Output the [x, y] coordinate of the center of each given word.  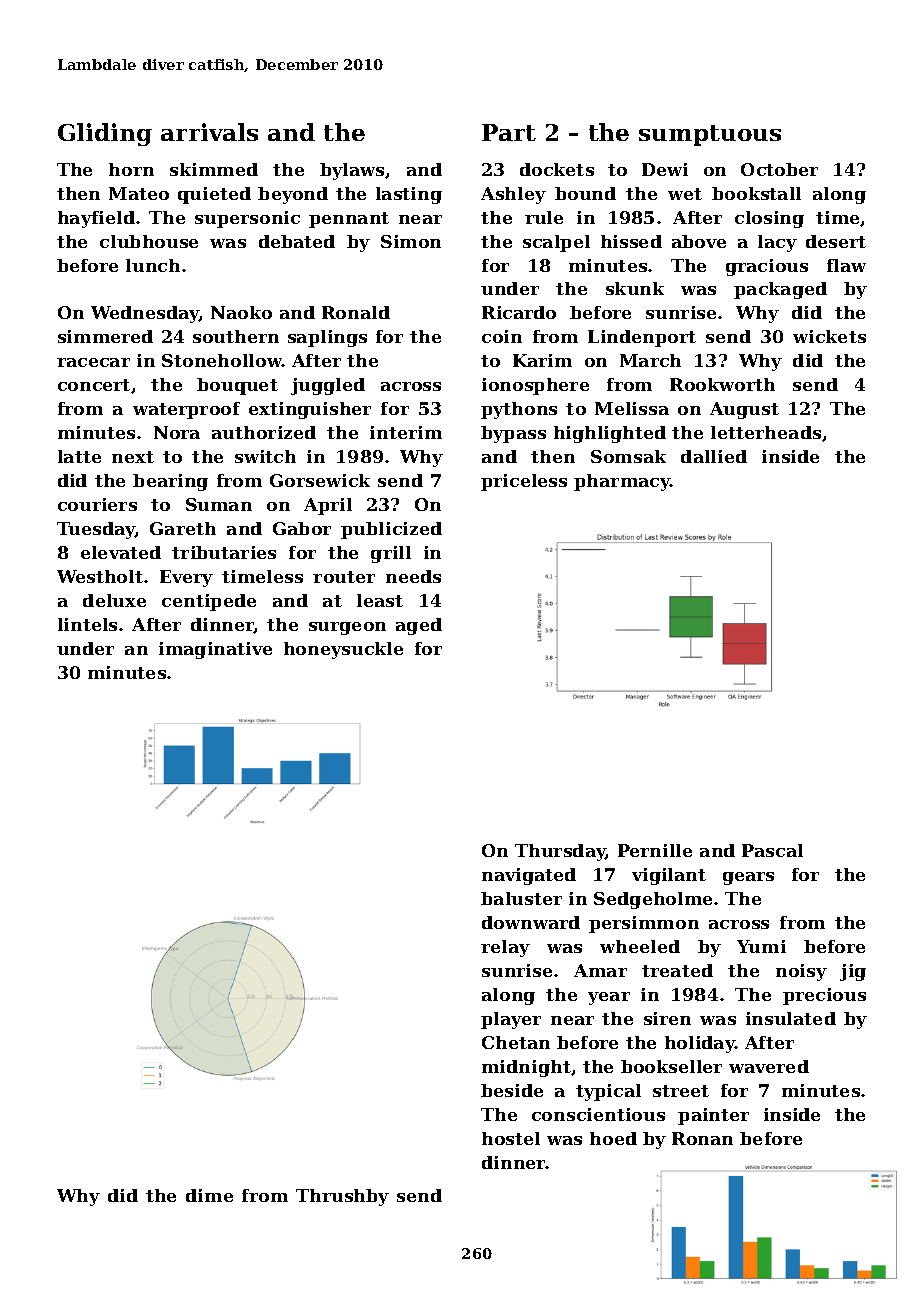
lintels [87, 624]
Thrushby [342, 1197]
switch [265, 456]
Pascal [772, 850]
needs [413, 576]
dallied [714, 456]
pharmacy [622, 482]
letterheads [766, 432]
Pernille [655, 850]
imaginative [215, 650]
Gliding [105, 134]
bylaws [352, 171]
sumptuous [710, 135]
